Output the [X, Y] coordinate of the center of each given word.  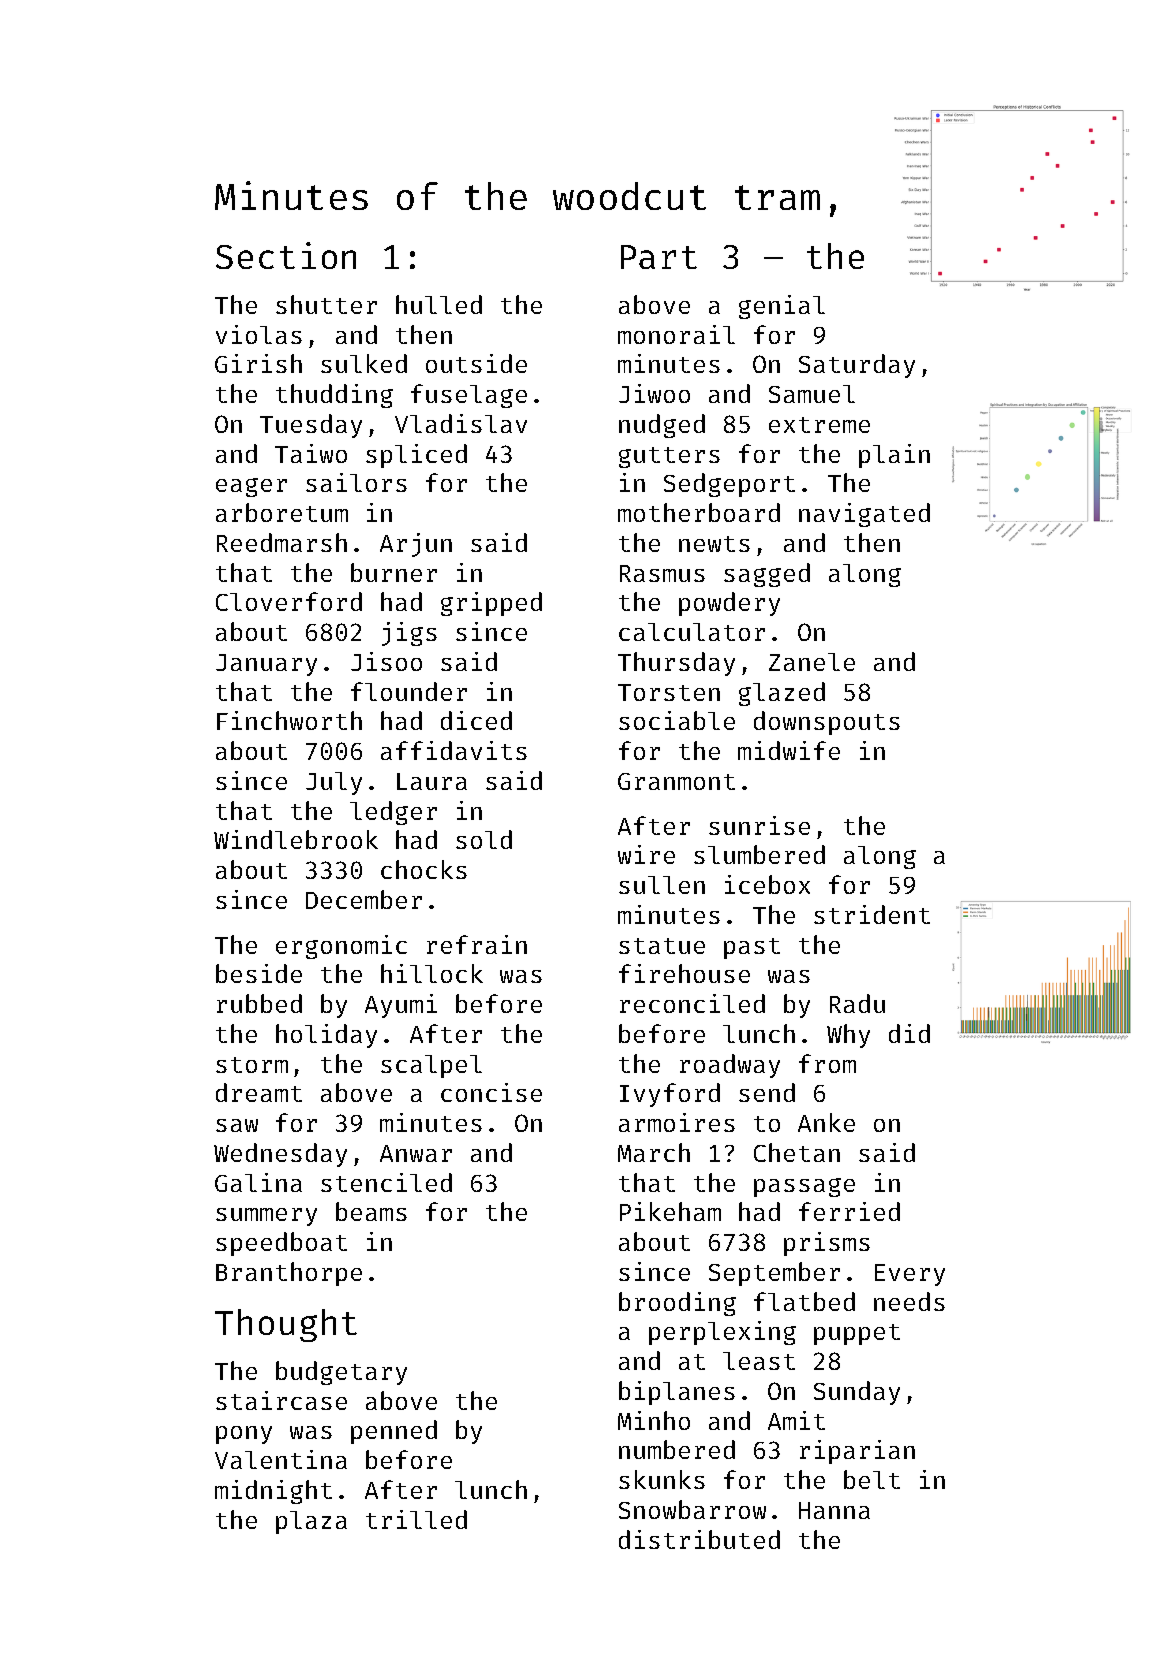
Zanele [812, 662]
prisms [827, 1244]
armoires [677, 1122]
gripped [491, 604]
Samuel [812, 394]
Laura [432, 781]
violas [259, 334]
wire [646, 854]
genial [782, 307]
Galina [258, 1182]
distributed [699, 1539]
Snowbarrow [692, 1509]
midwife [789, 750]
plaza [311, 1522]
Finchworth [289, 720]
